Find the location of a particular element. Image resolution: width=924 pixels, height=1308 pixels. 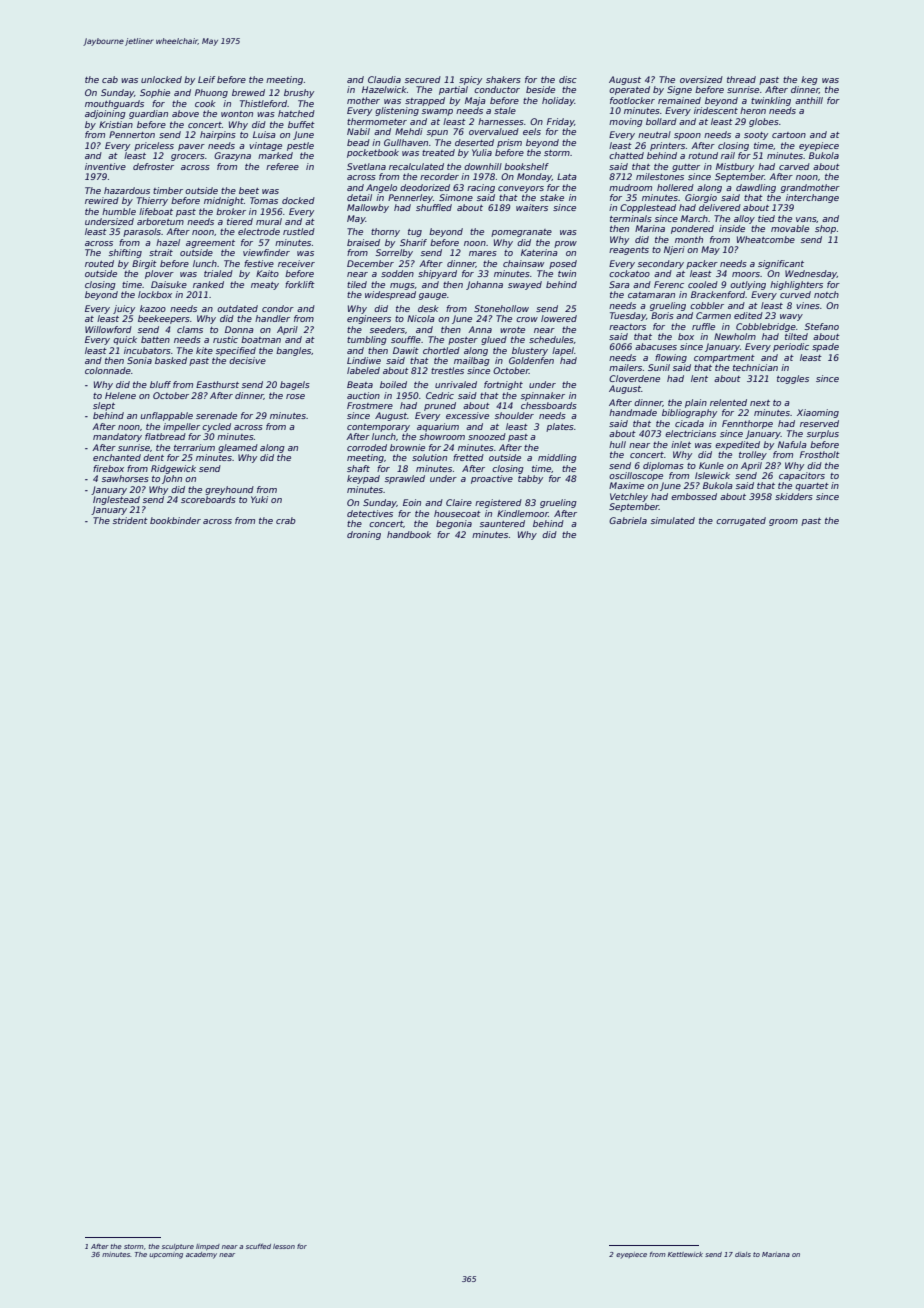

groom is located at coordinates (783, 522).
